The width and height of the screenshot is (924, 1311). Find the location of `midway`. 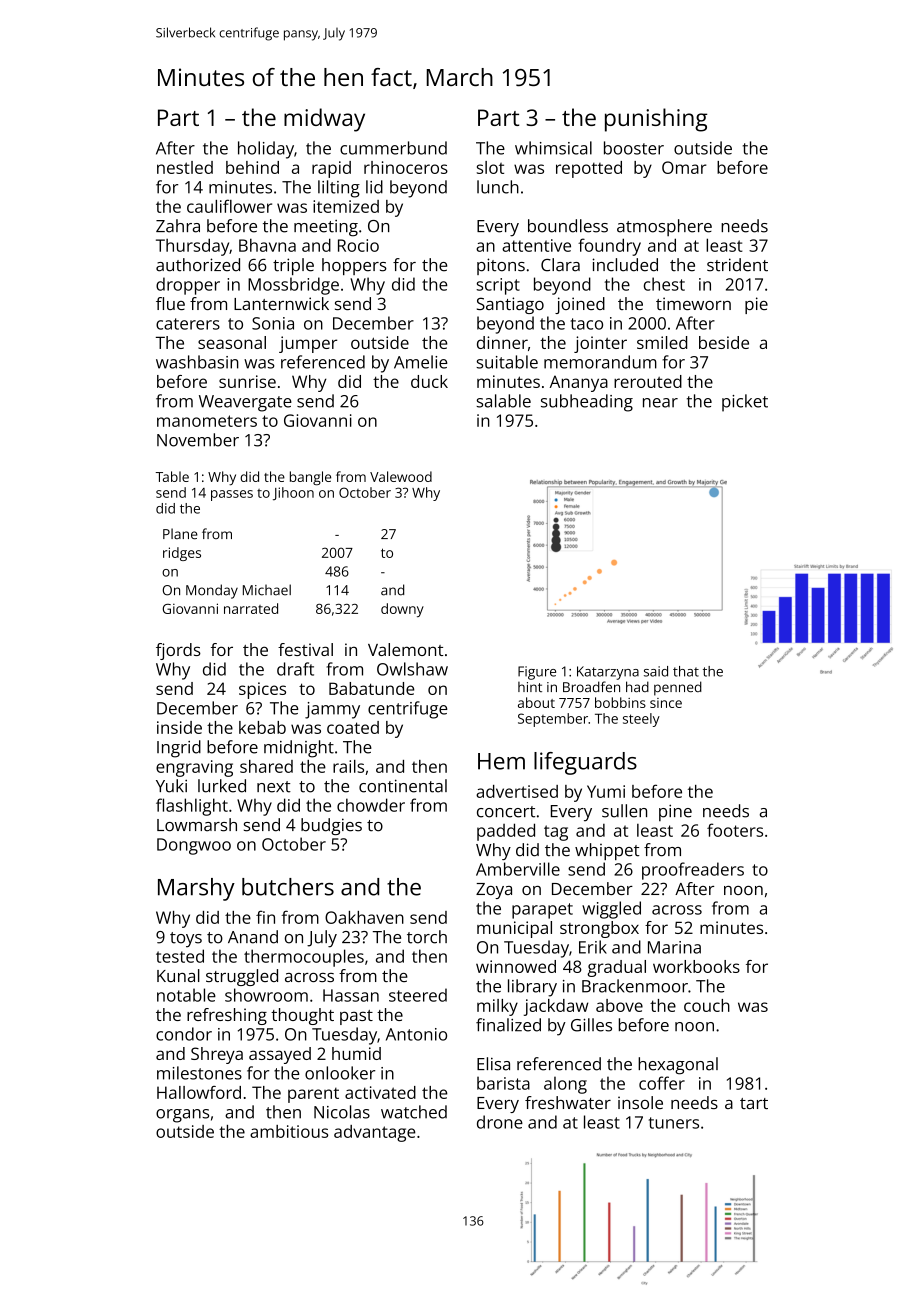

midway is located at coordinates (324, 120).
